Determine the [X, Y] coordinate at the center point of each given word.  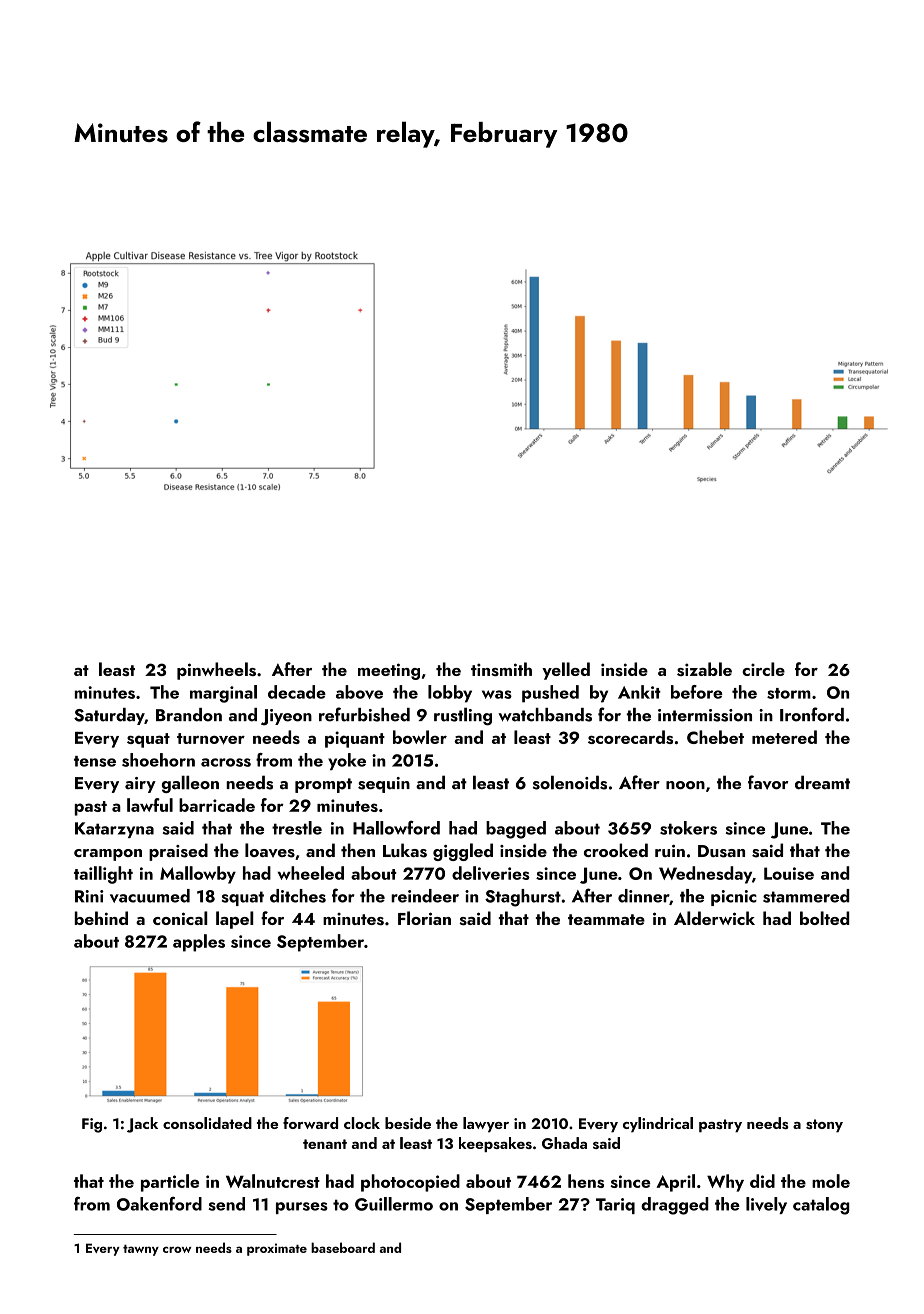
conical [180, 918]
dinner [643, 896]
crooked [616, 850]
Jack [142, 1125]
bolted [824, 918]
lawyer [486, 1125]
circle [763, 669]
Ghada [564, 1143]
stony [824, 1126]
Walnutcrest [273, 1181]
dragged [675, 1206]
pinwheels [216, 671]
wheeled [311, 873]
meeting [389, 671]
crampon [108, 855]
